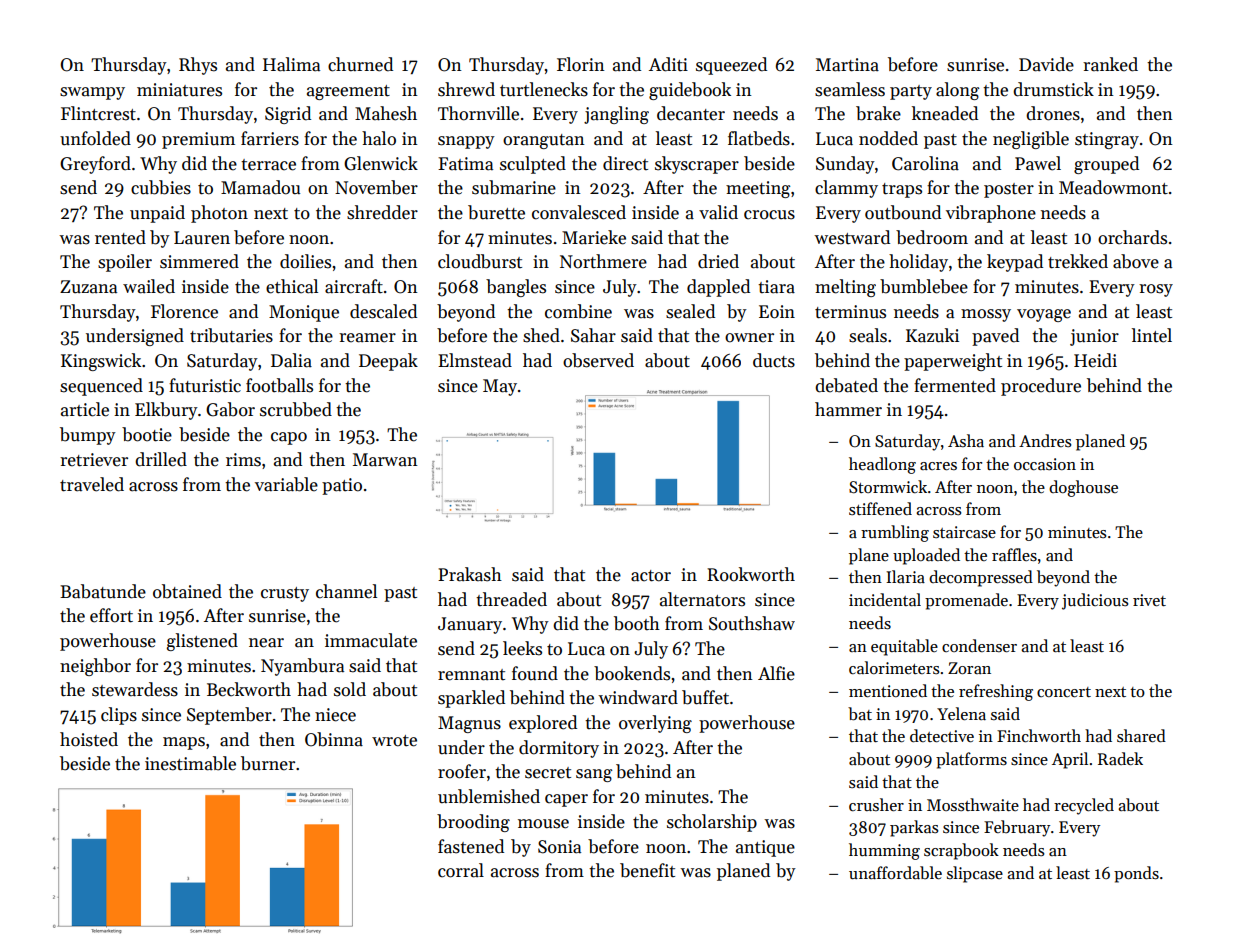 The image size is (1233, 952). What do you see at coordinates (705, 697) in the image?
I see `buffet` at bounding box center [705, 697].
